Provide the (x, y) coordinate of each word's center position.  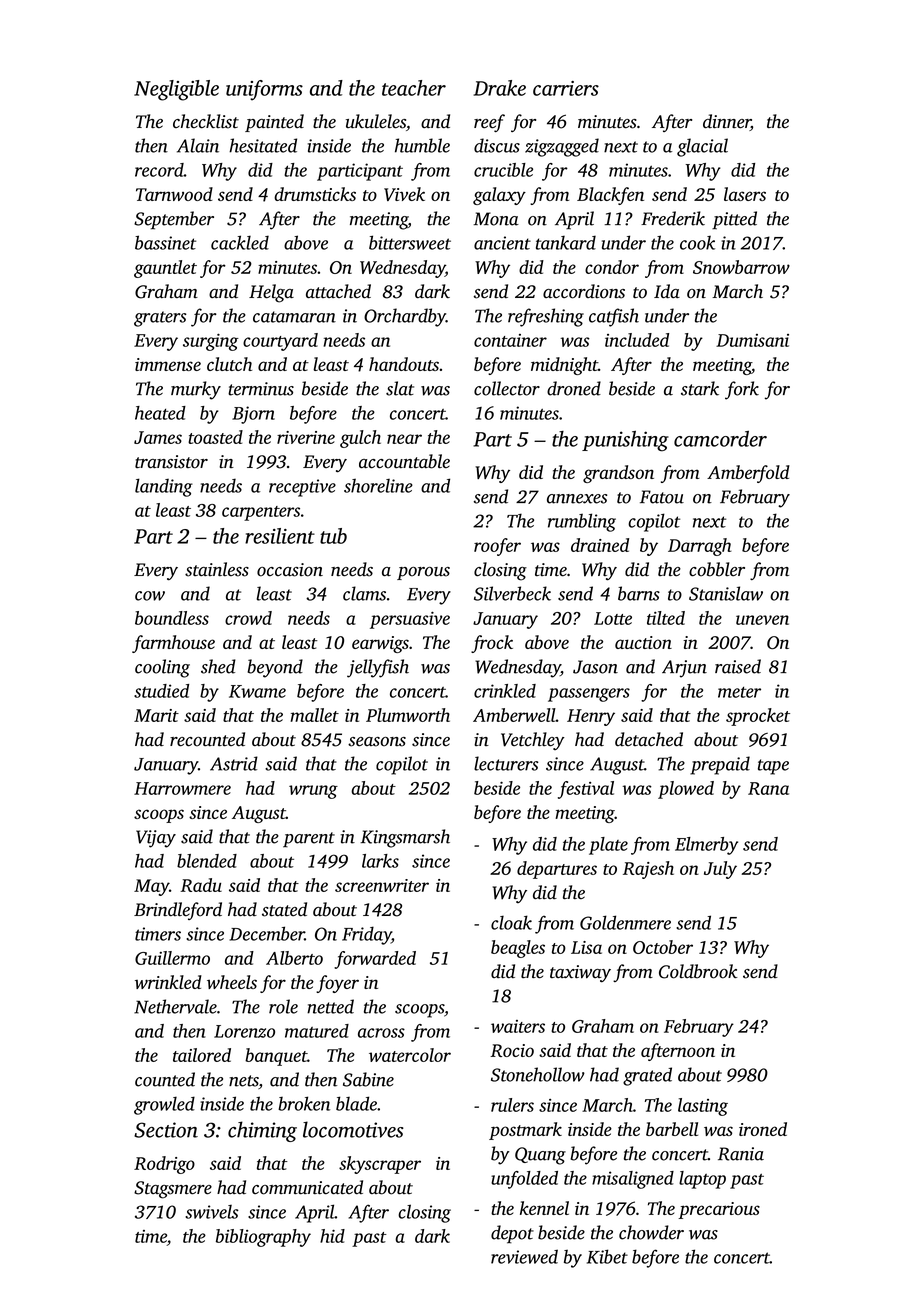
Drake (499, 88)
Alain (198, 145)
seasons (377, 742)
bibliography (263, 1238)
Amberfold (748, 474)
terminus (261, 389)
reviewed (524, 1256)
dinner (727, 122)
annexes (577, 499)
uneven (762, 620)
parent (309, 840)
